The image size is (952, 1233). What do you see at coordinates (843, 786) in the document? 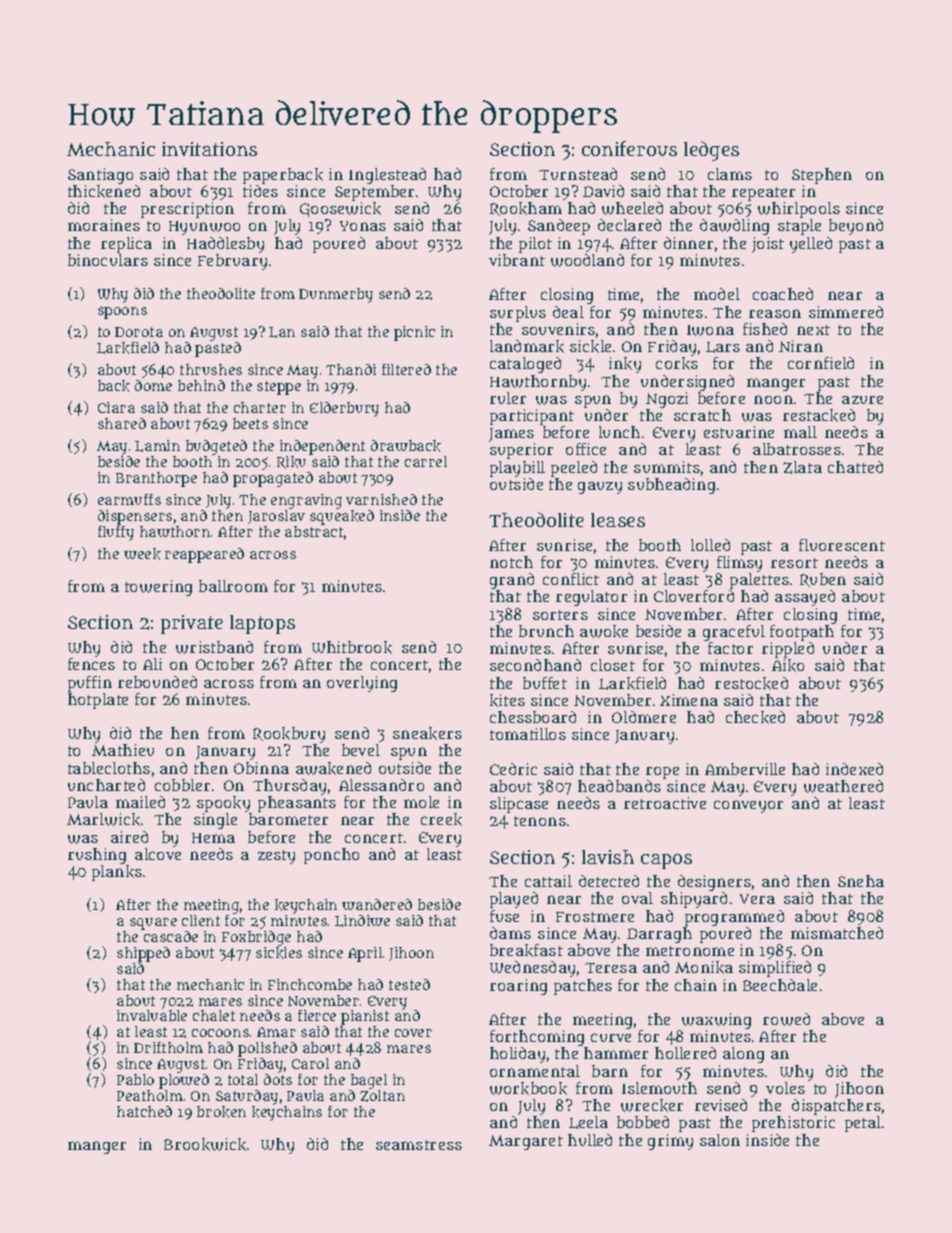
I see `weathered` at bounding box center [843, 786].
